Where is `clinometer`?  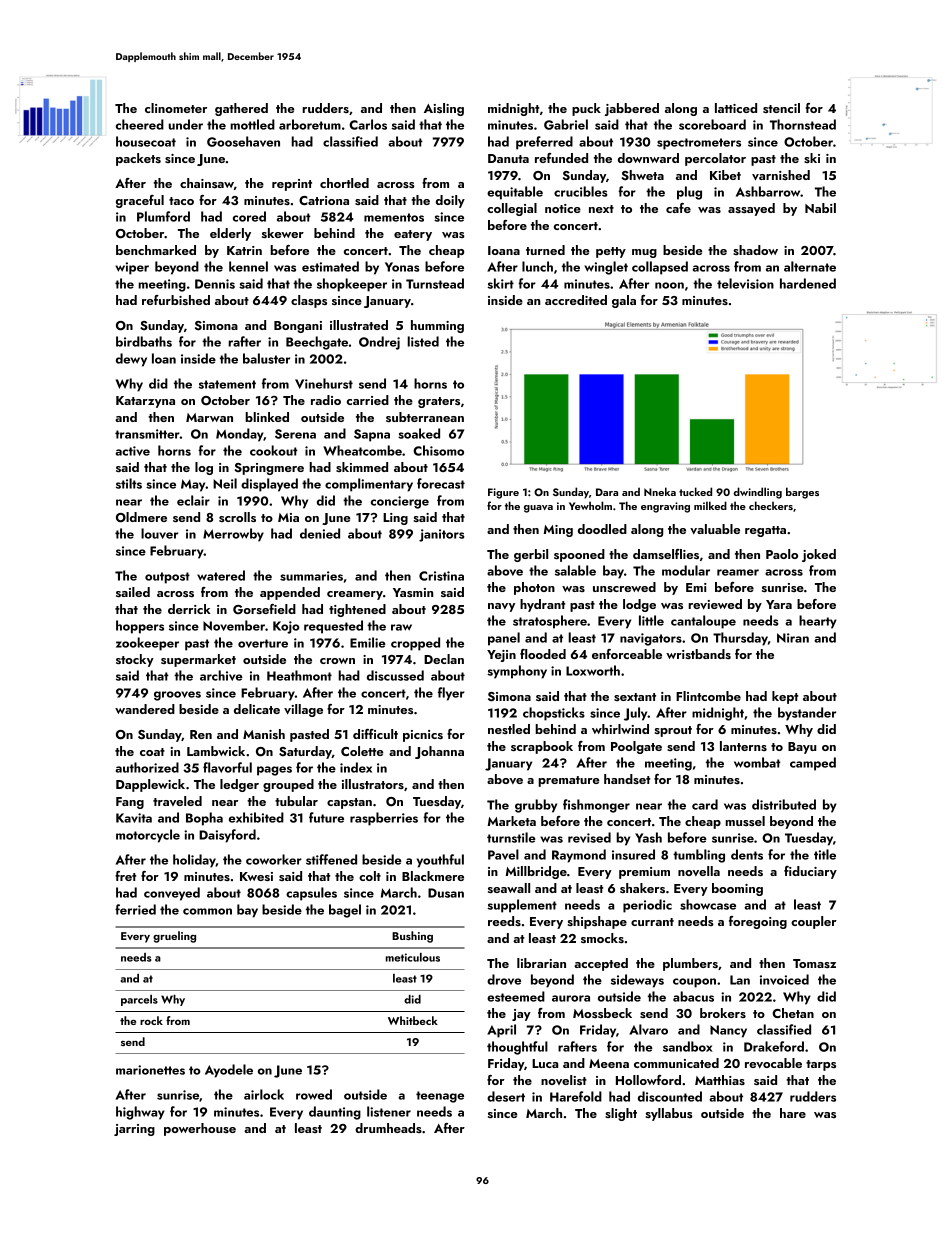 clinometer is located at coordinates (176, 108).
